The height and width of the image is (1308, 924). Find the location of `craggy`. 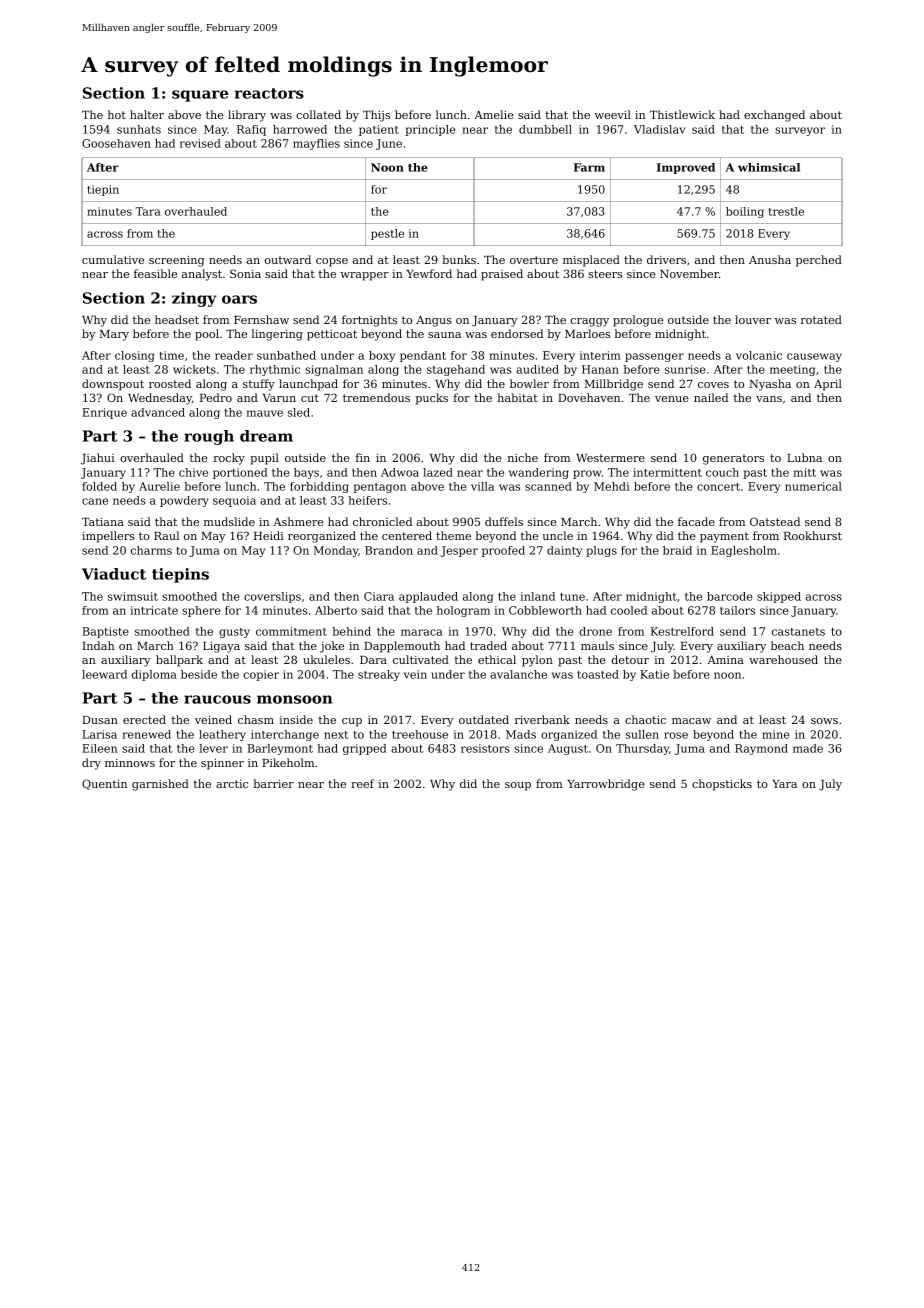

craggy is located at coordinates (589, 322).
